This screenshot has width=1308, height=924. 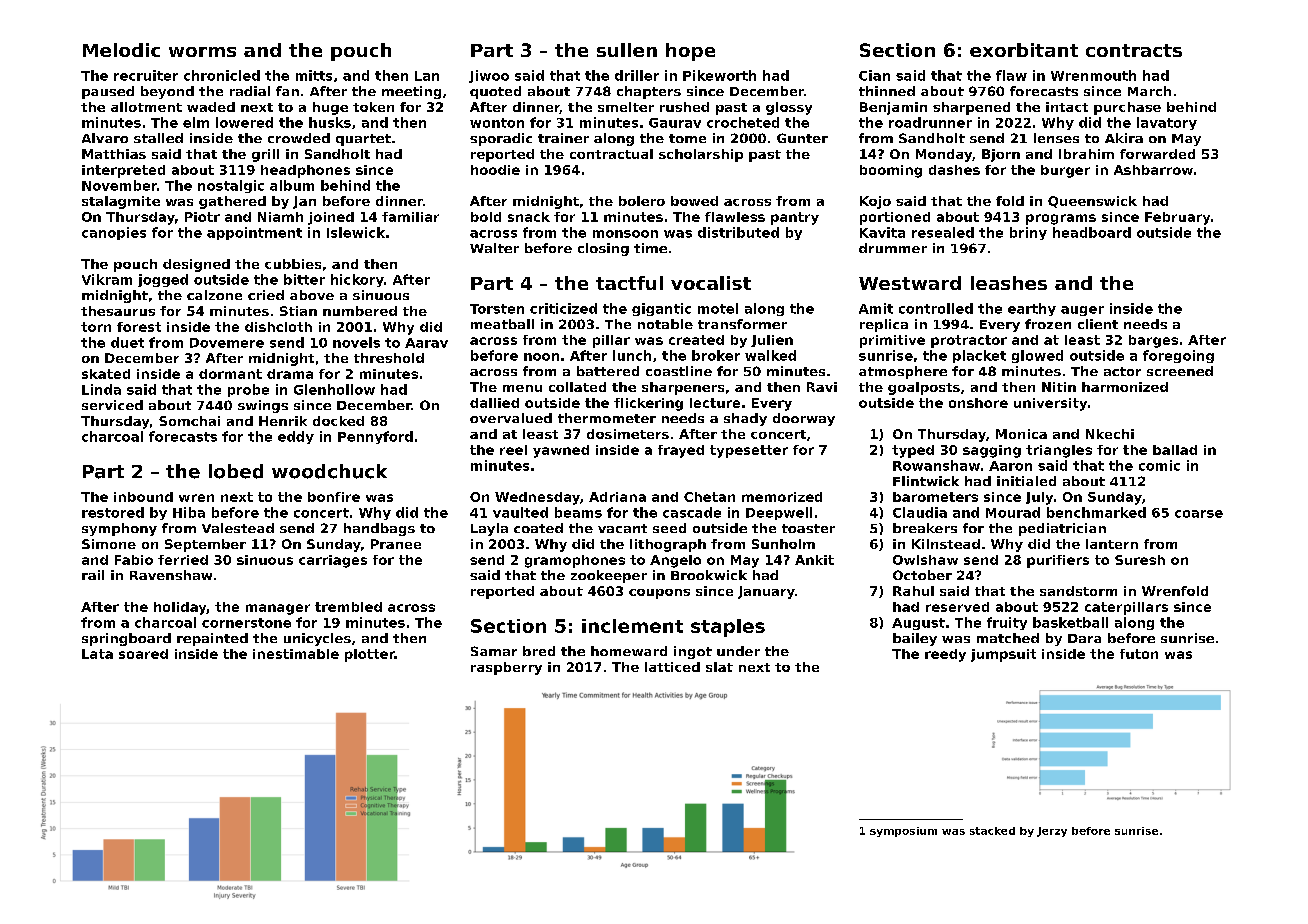 I want to click on thinned, so click(x=887, y=91).
